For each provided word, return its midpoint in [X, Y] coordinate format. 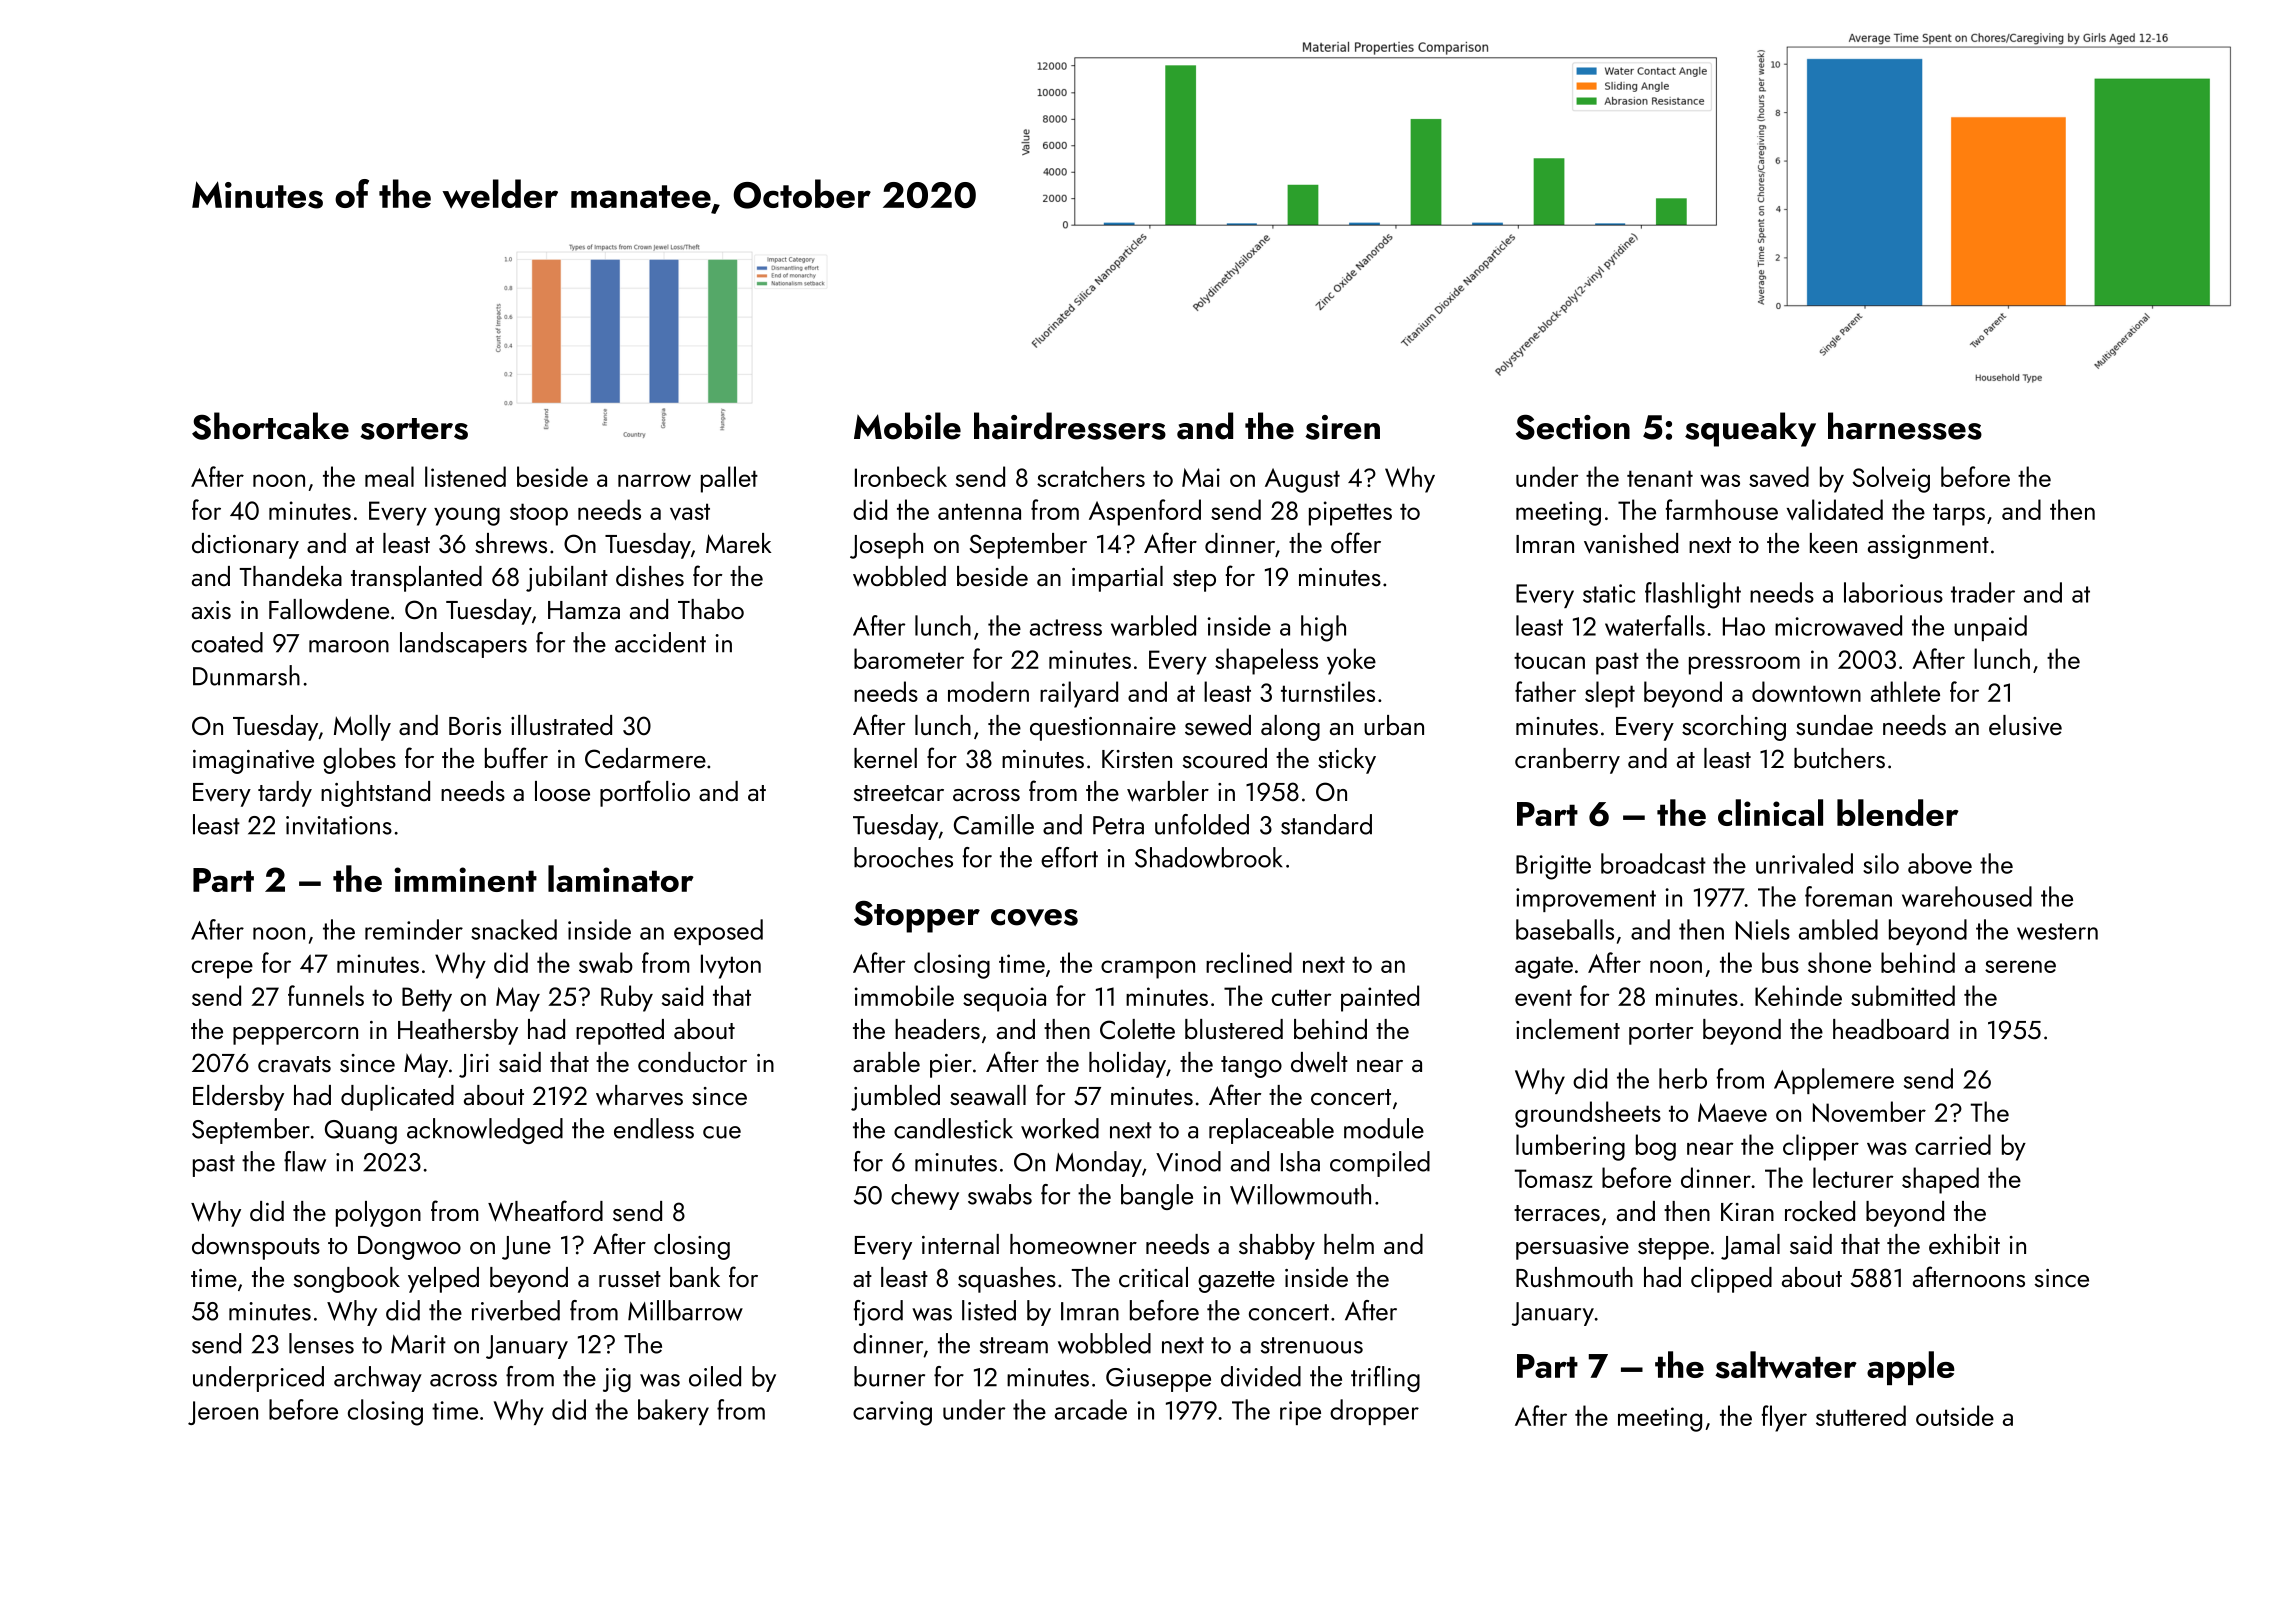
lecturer [1853, 1177]
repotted [620, 1032]
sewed [1218, 725]
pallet [729, 479]
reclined [1249, 962]
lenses [321, 1343]
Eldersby [238, 1098]
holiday [1127, 1065]
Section [1573, 427]
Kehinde [1798, 995]
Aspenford [1145, 512]
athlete [1905, 691]
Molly [362, 728]
